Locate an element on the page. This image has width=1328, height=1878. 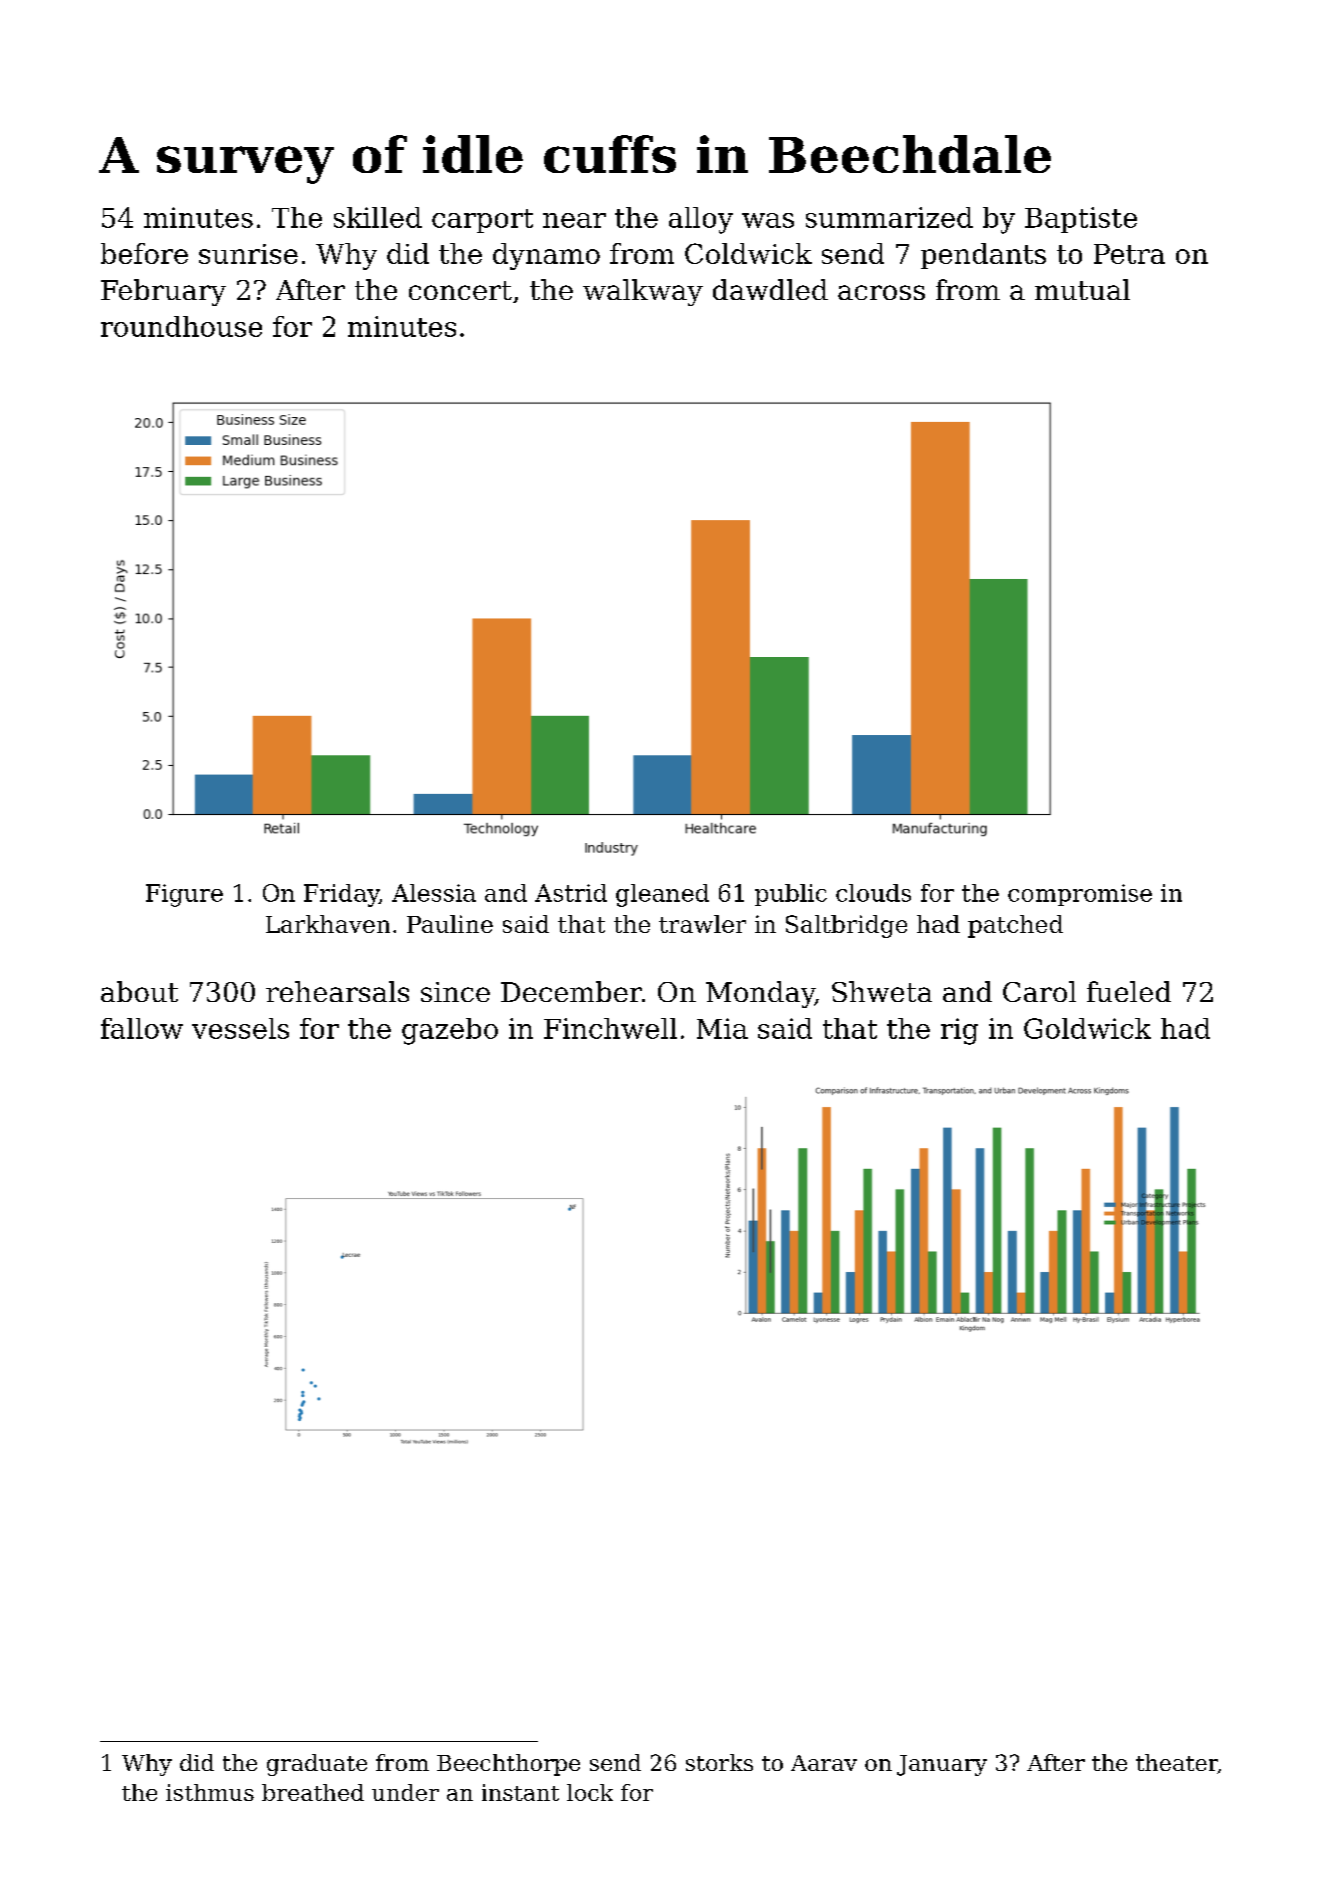
rig is located at coordinates (959, 1031).
